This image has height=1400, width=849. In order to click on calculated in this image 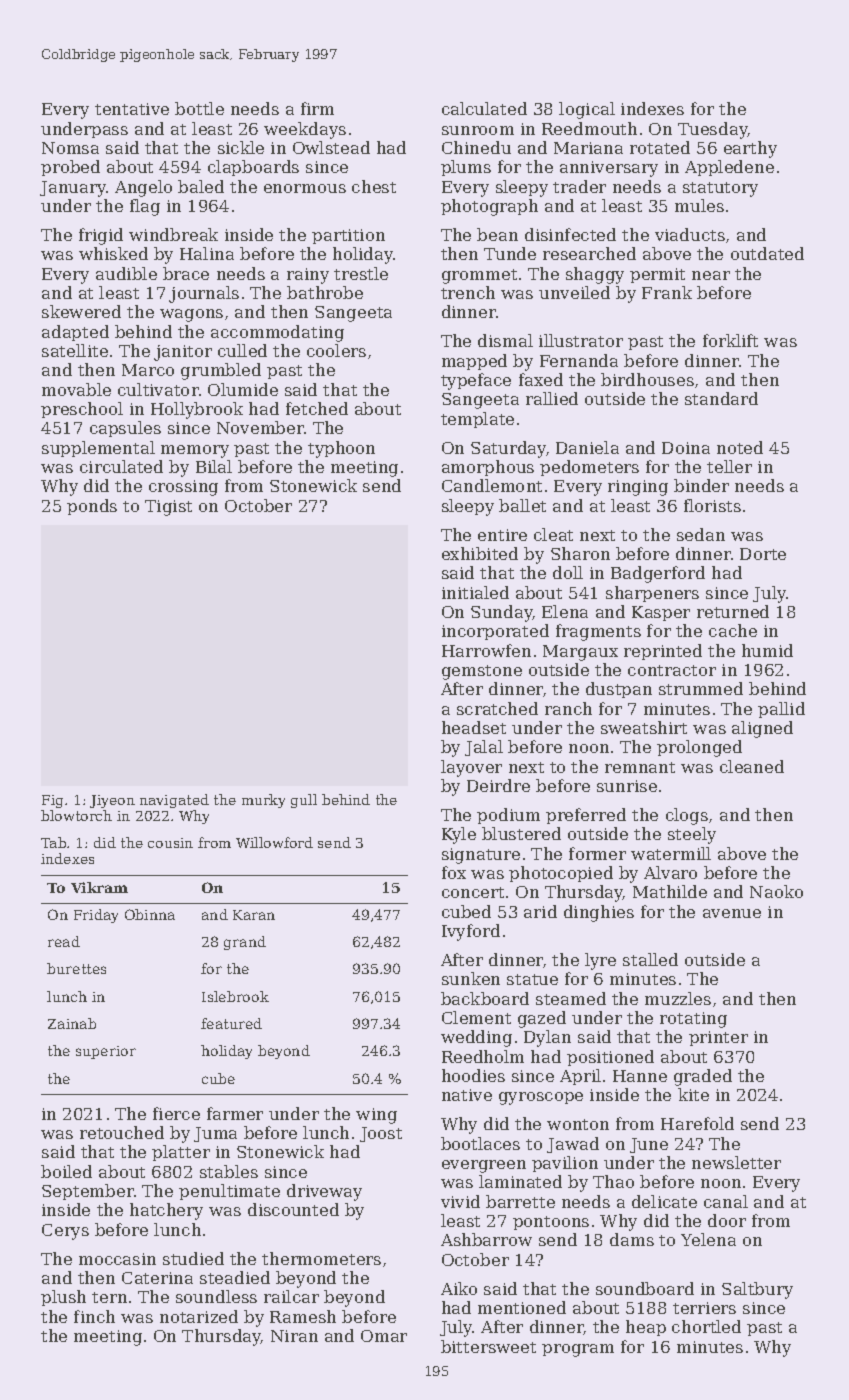, I will do `click(484, 108)`.
